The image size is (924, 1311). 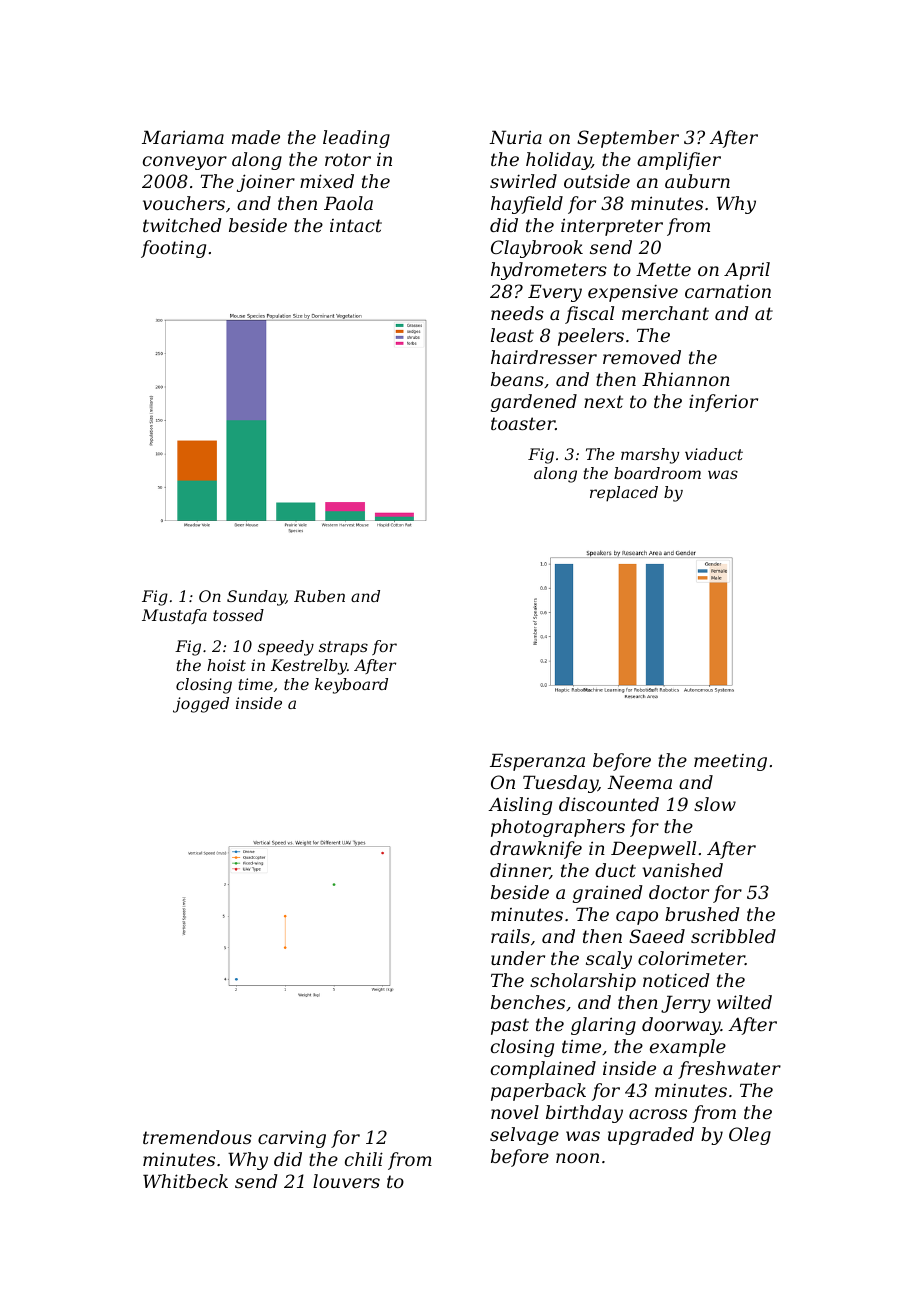 I want to click on Rhiannon, so click(x=686, y=379).
